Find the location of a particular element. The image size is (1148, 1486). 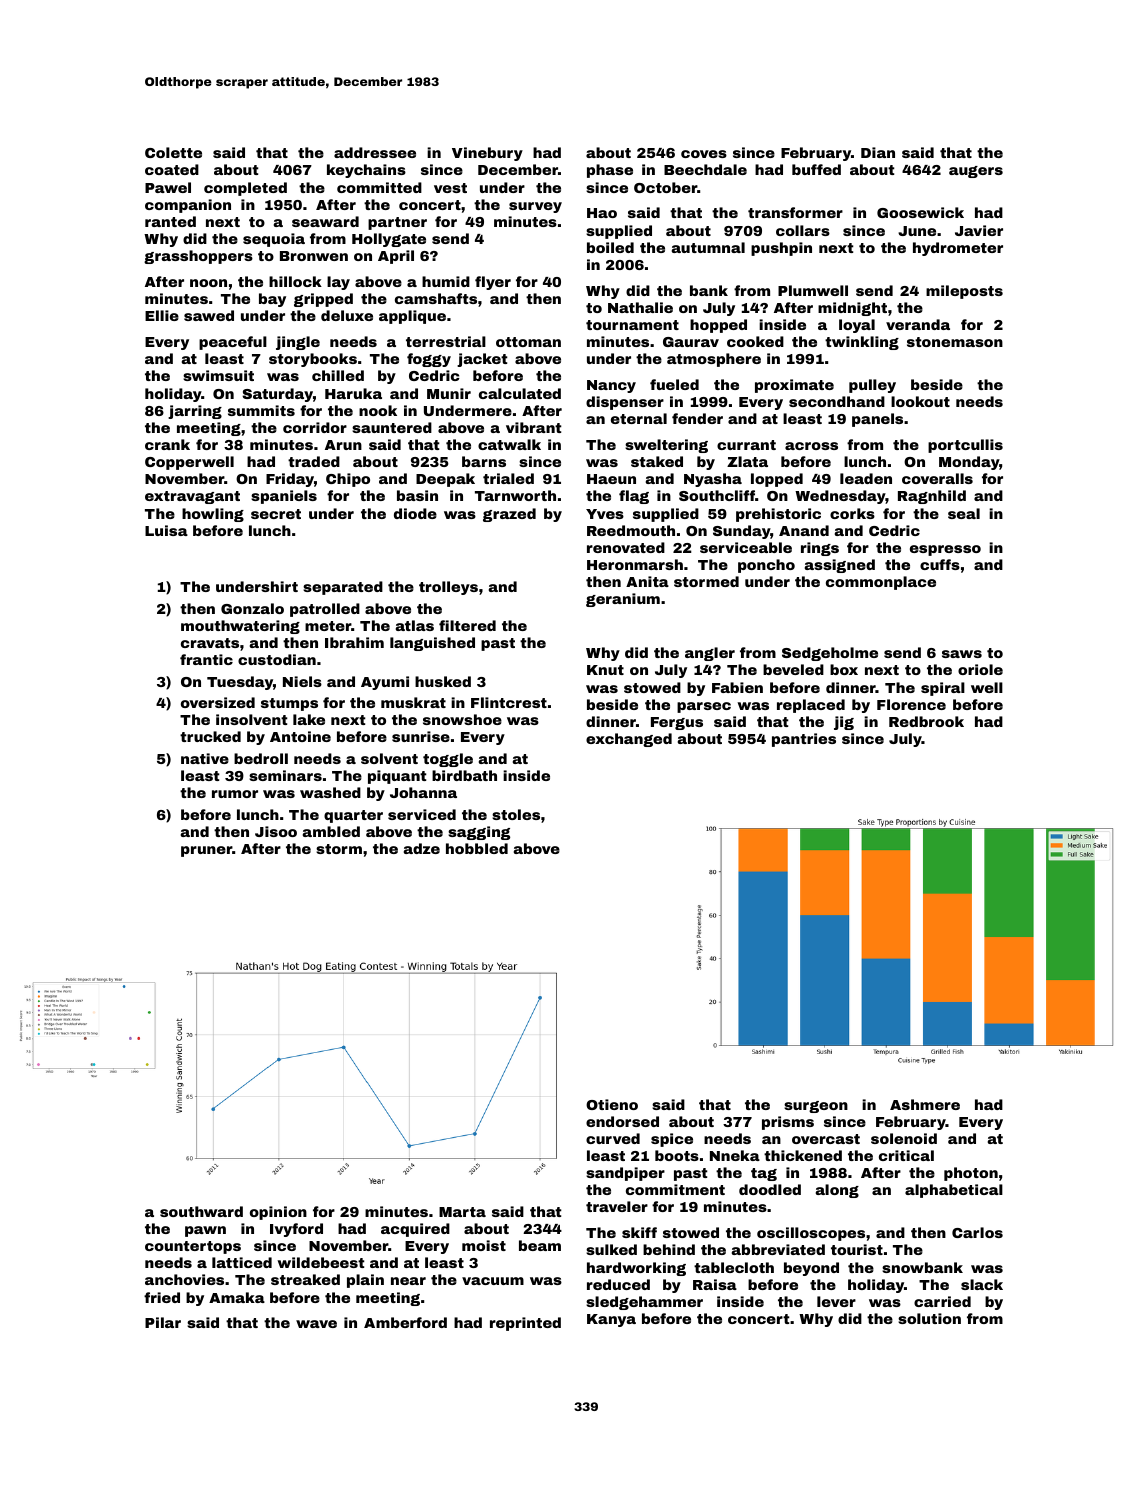

Southcliff is located at coordinates (717, 495).
